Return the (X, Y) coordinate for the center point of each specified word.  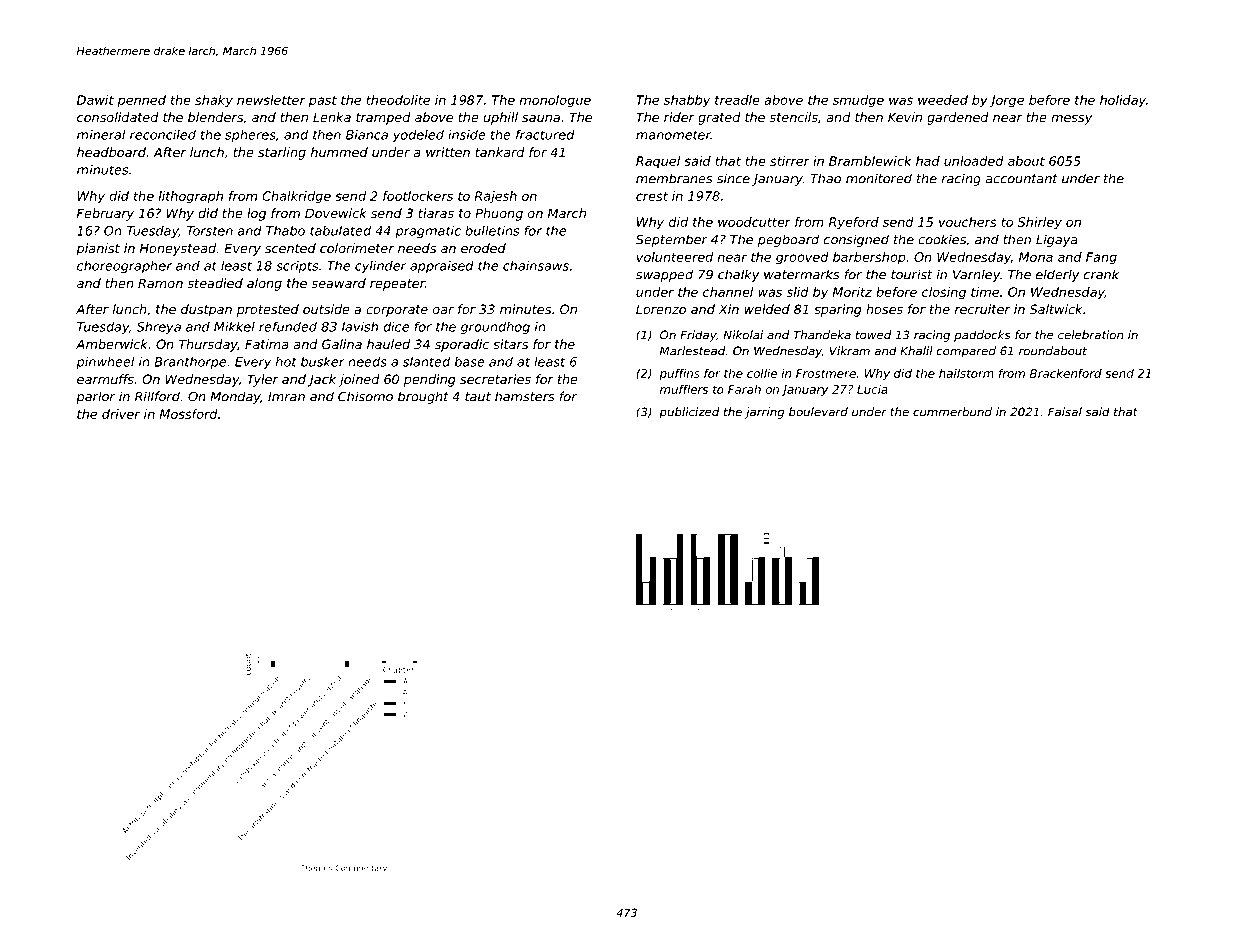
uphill (500, 118)
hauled (388, 344)
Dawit (95, 100)
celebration (1090, 335)
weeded (943, 100)
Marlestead (692, 351)
